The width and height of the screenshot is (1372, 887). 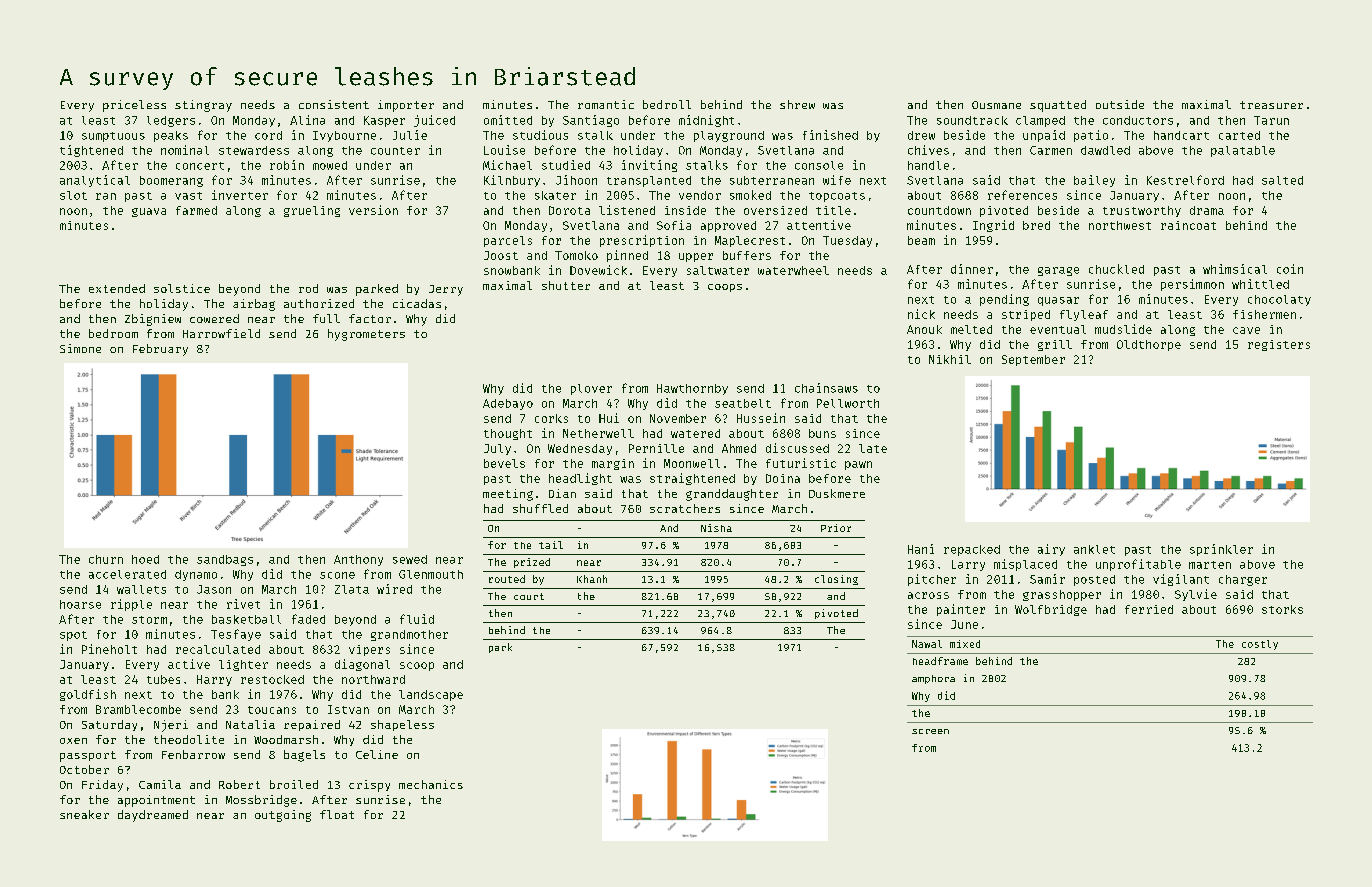 I want to click on futuristic, so click(x=801, y=463).
